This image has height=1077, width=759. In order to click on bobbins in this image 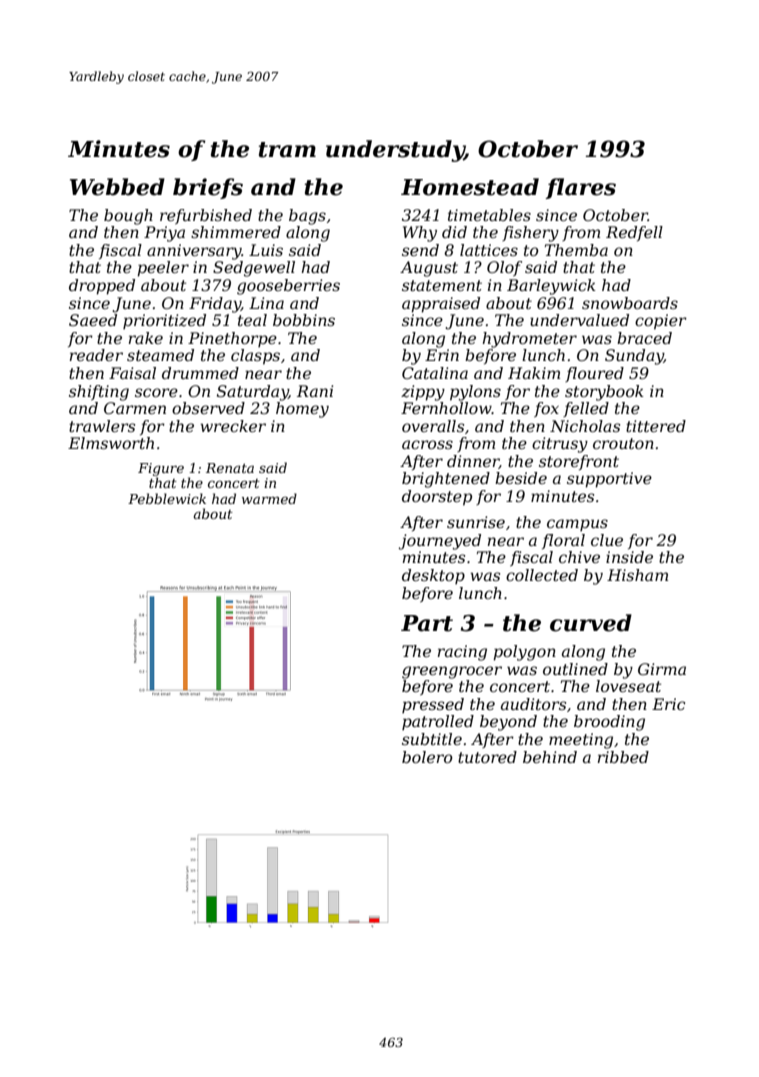, I will do `click(304, 320)`.
